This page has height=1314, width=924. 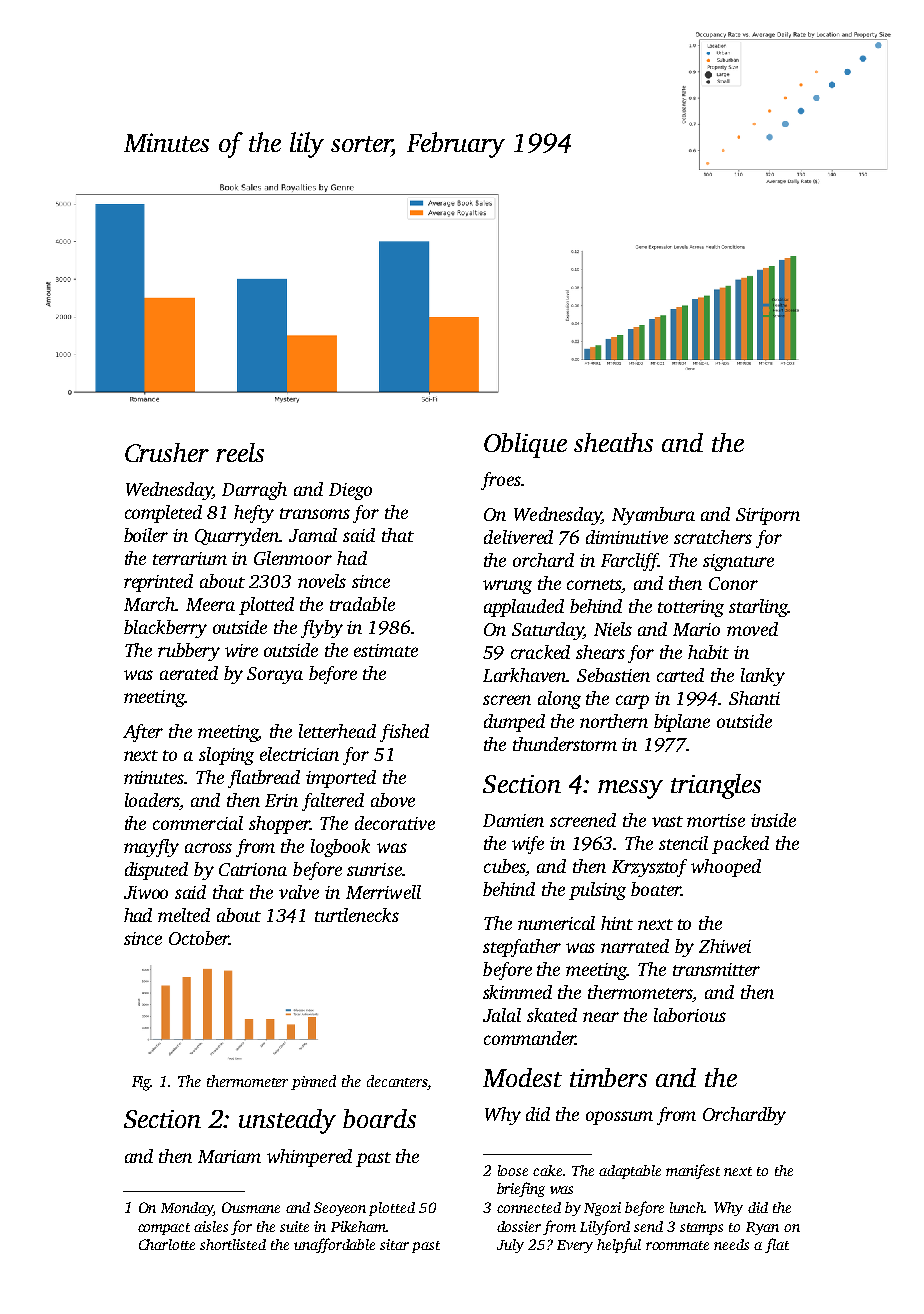 I want to click on Niels, so click(x=613, y=629).
